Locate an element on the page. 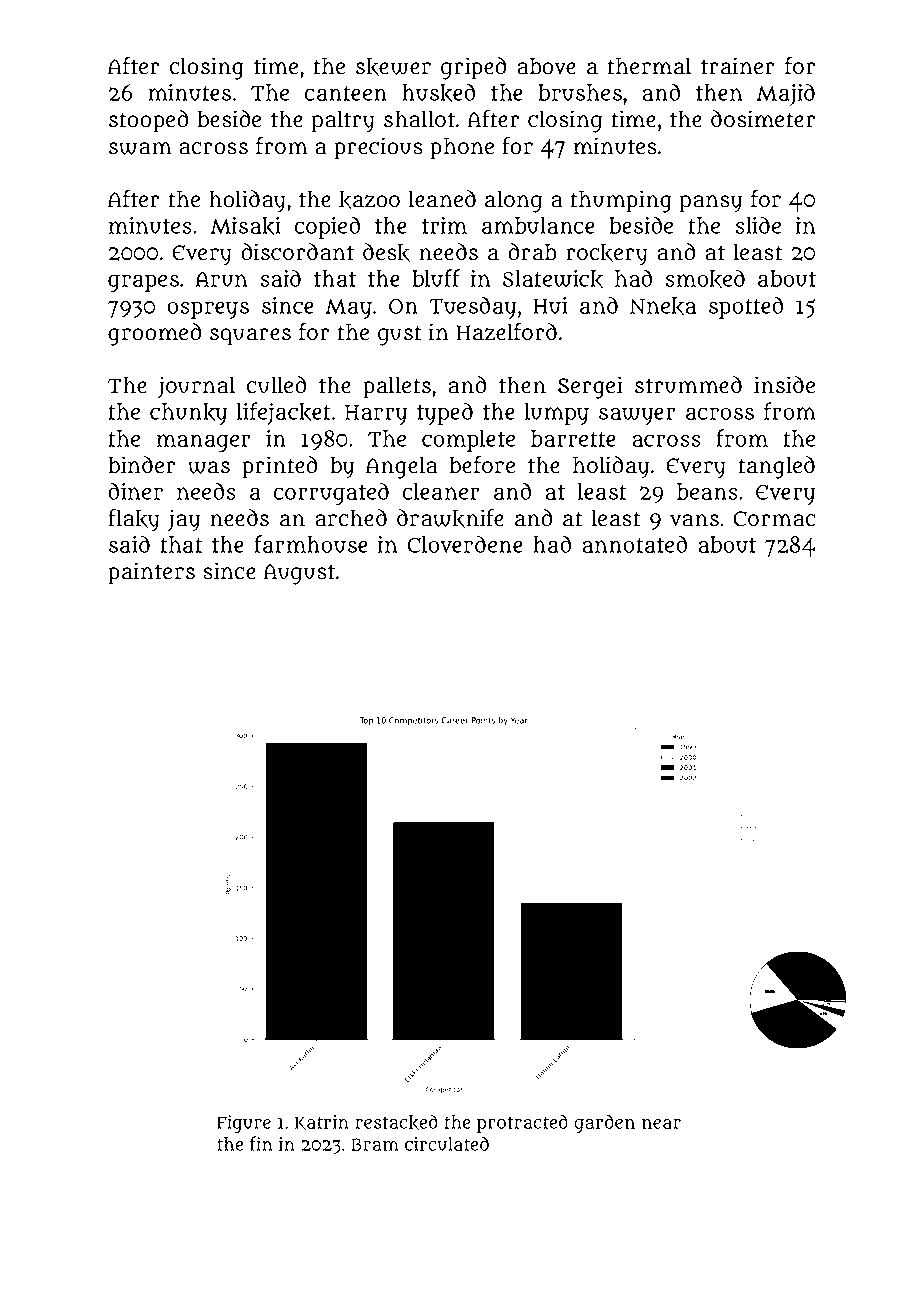 The height and width of the page is (1311, 924). Katrin is located at coordinates (322, 1123).
